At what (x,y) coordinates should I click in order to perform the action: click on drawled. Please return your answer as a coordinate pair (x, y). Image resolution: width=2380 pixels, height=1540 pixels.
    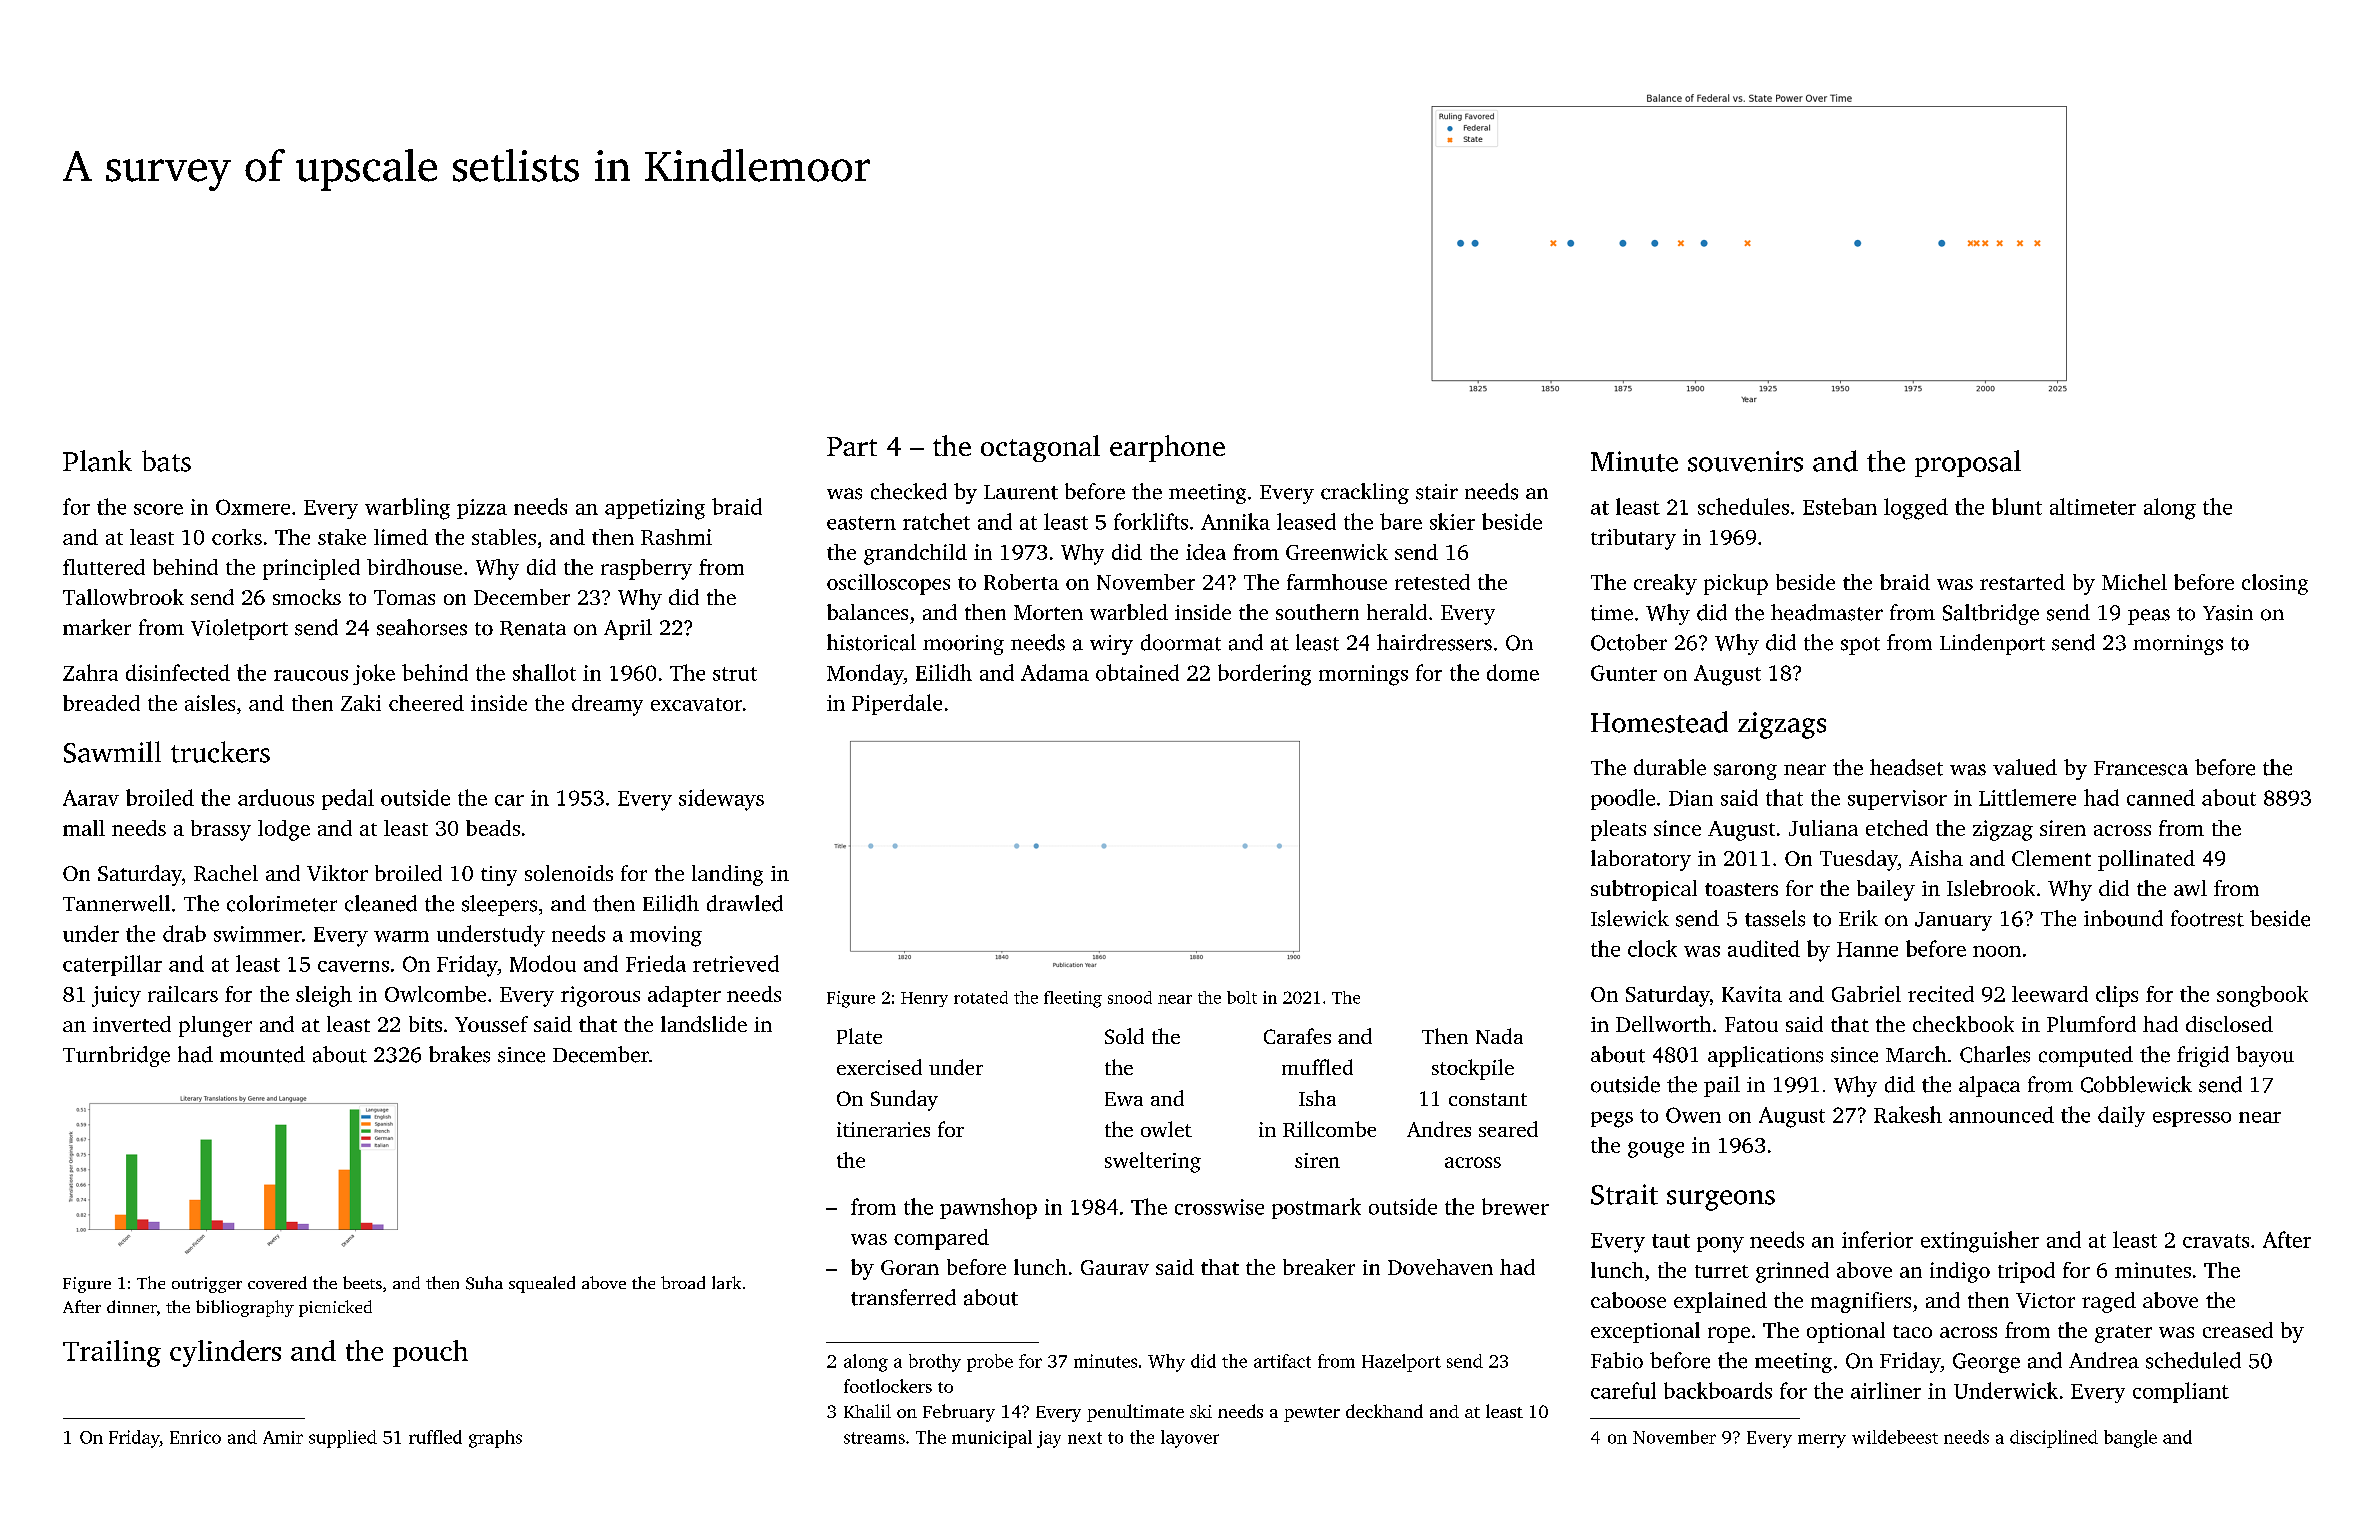
    Looking at the image, I should click on (745, 903).
